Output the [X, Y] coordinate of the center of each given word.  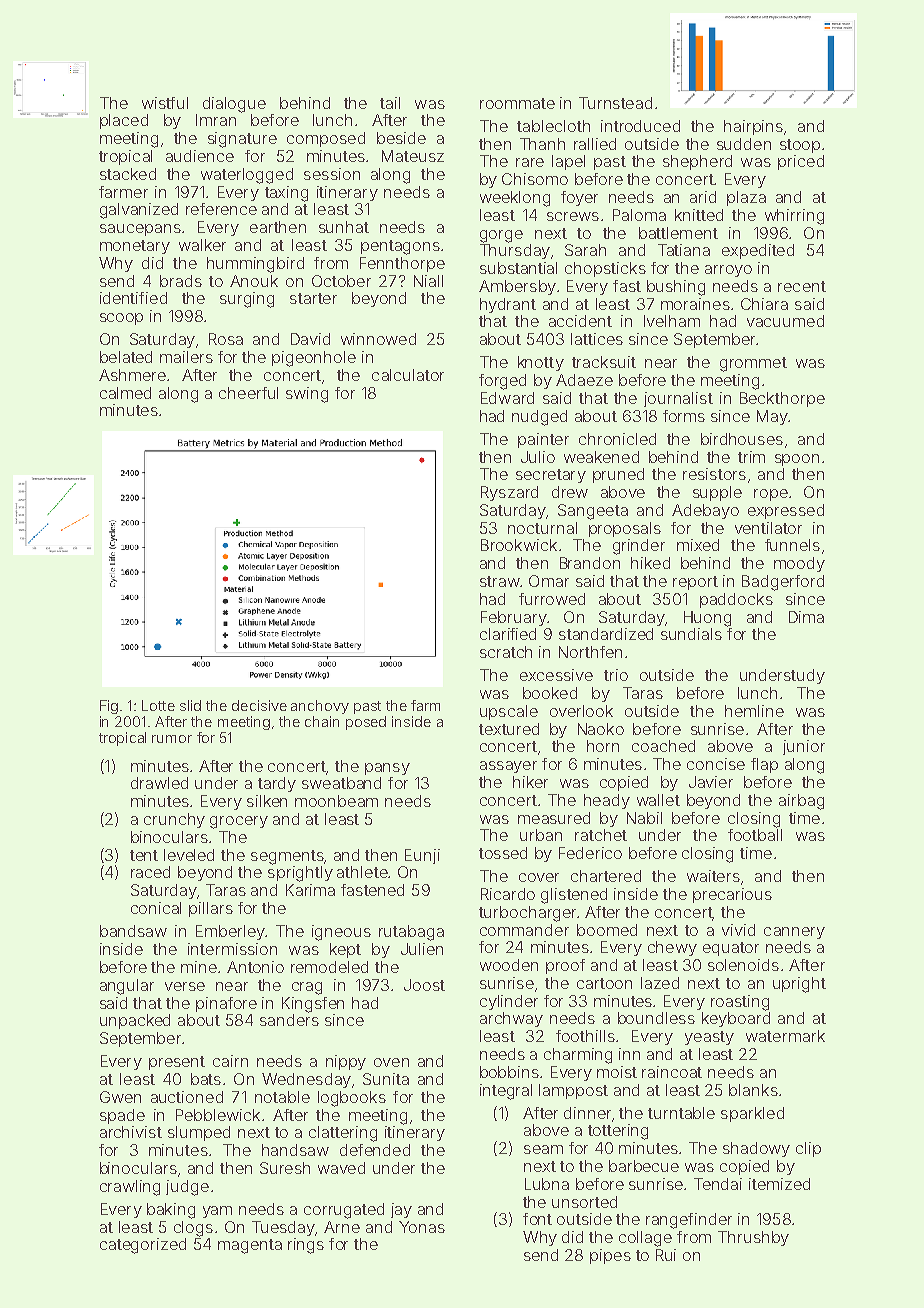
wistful [165, 103]
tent [144, 855]
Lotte [158, 705]
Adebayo [705, 511]
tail [390, 103]
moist [617, 1072]
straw [500, 581]
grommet [753, 364]
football [755, 835]
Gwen [120, 1097]
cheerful [248, 393]
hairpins [753, 127]
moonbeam [336, 801]
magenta [250, 1246]
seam [543, 1149]
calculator [408, 375]
